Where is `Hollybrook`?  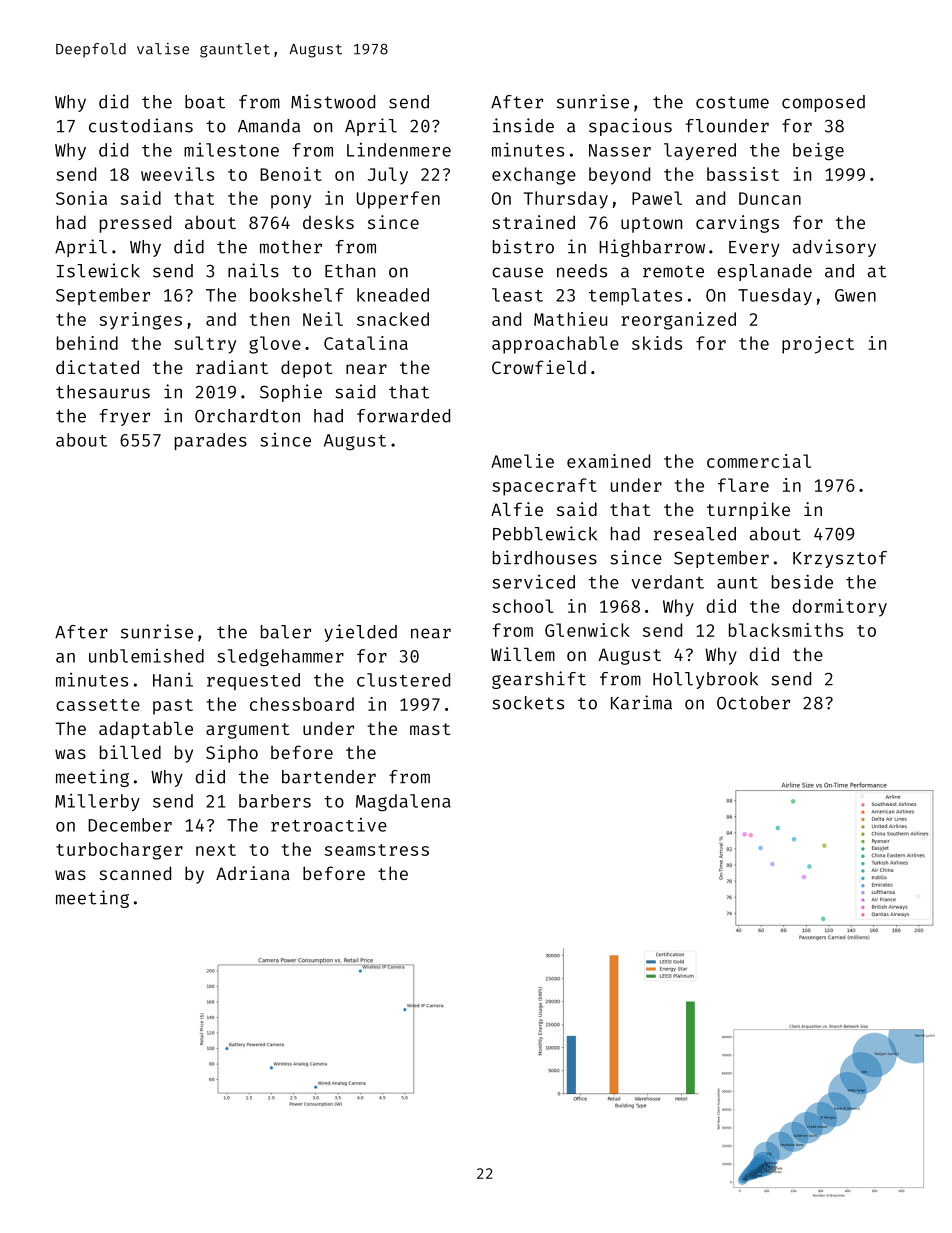
Hollybrook is located at coordinates (705, 680).
